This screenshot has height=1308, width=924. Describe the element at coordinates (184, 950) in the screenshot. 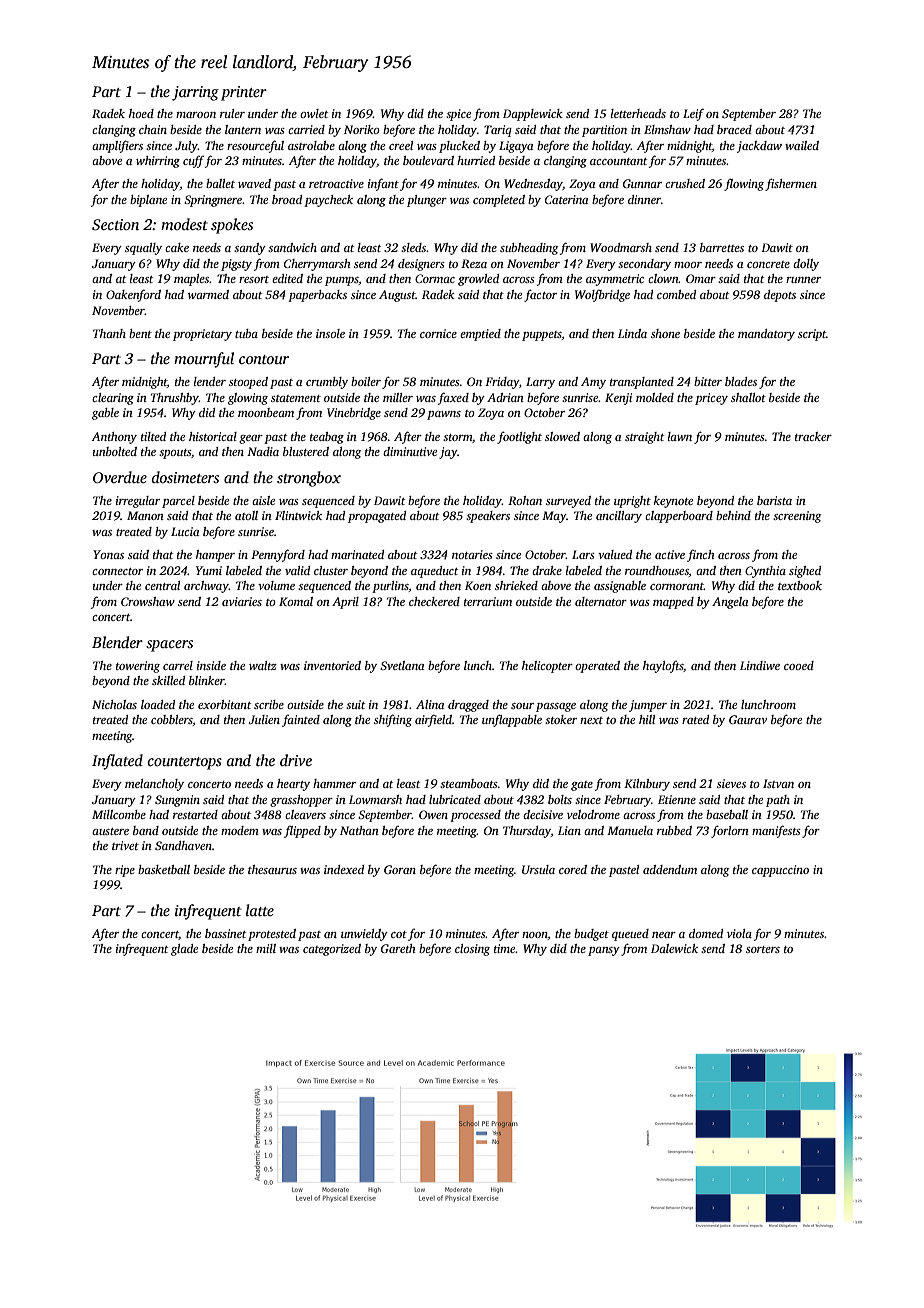

I see `glade` at that location.
